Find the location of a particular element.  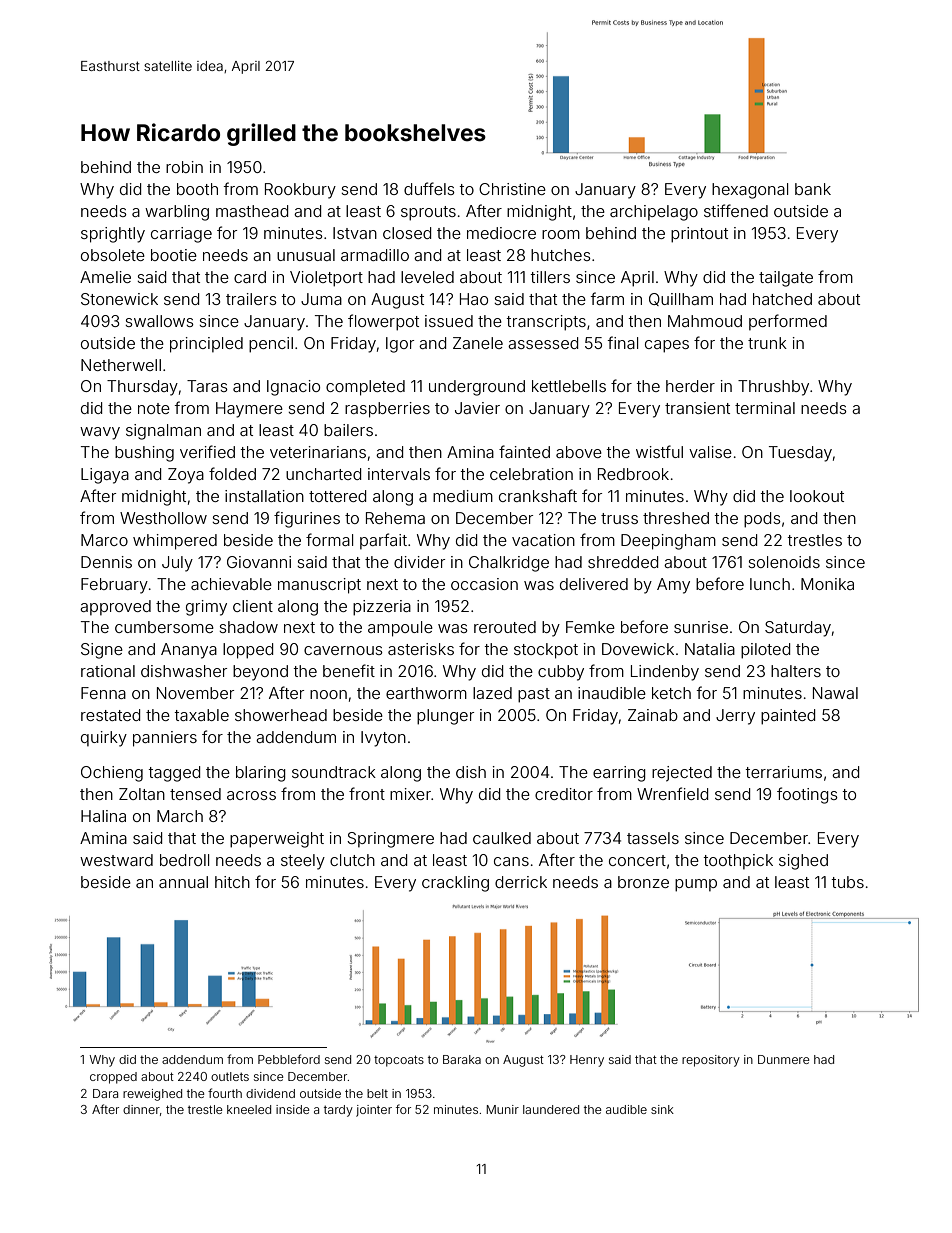

jointer is located at coordinates (374, 1111).
